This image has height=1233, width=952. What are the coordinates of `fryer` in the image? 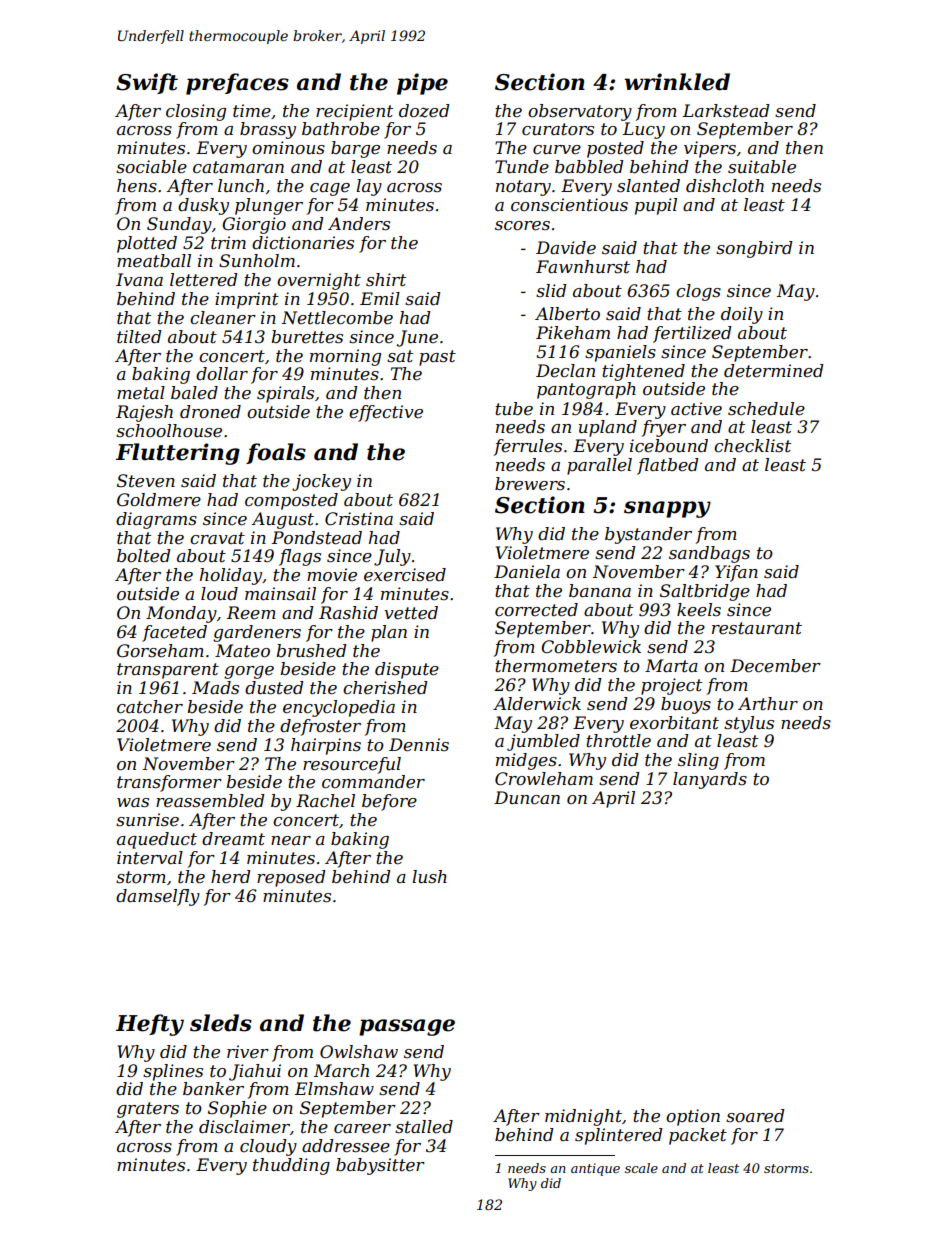 It's located at (664, 428).
